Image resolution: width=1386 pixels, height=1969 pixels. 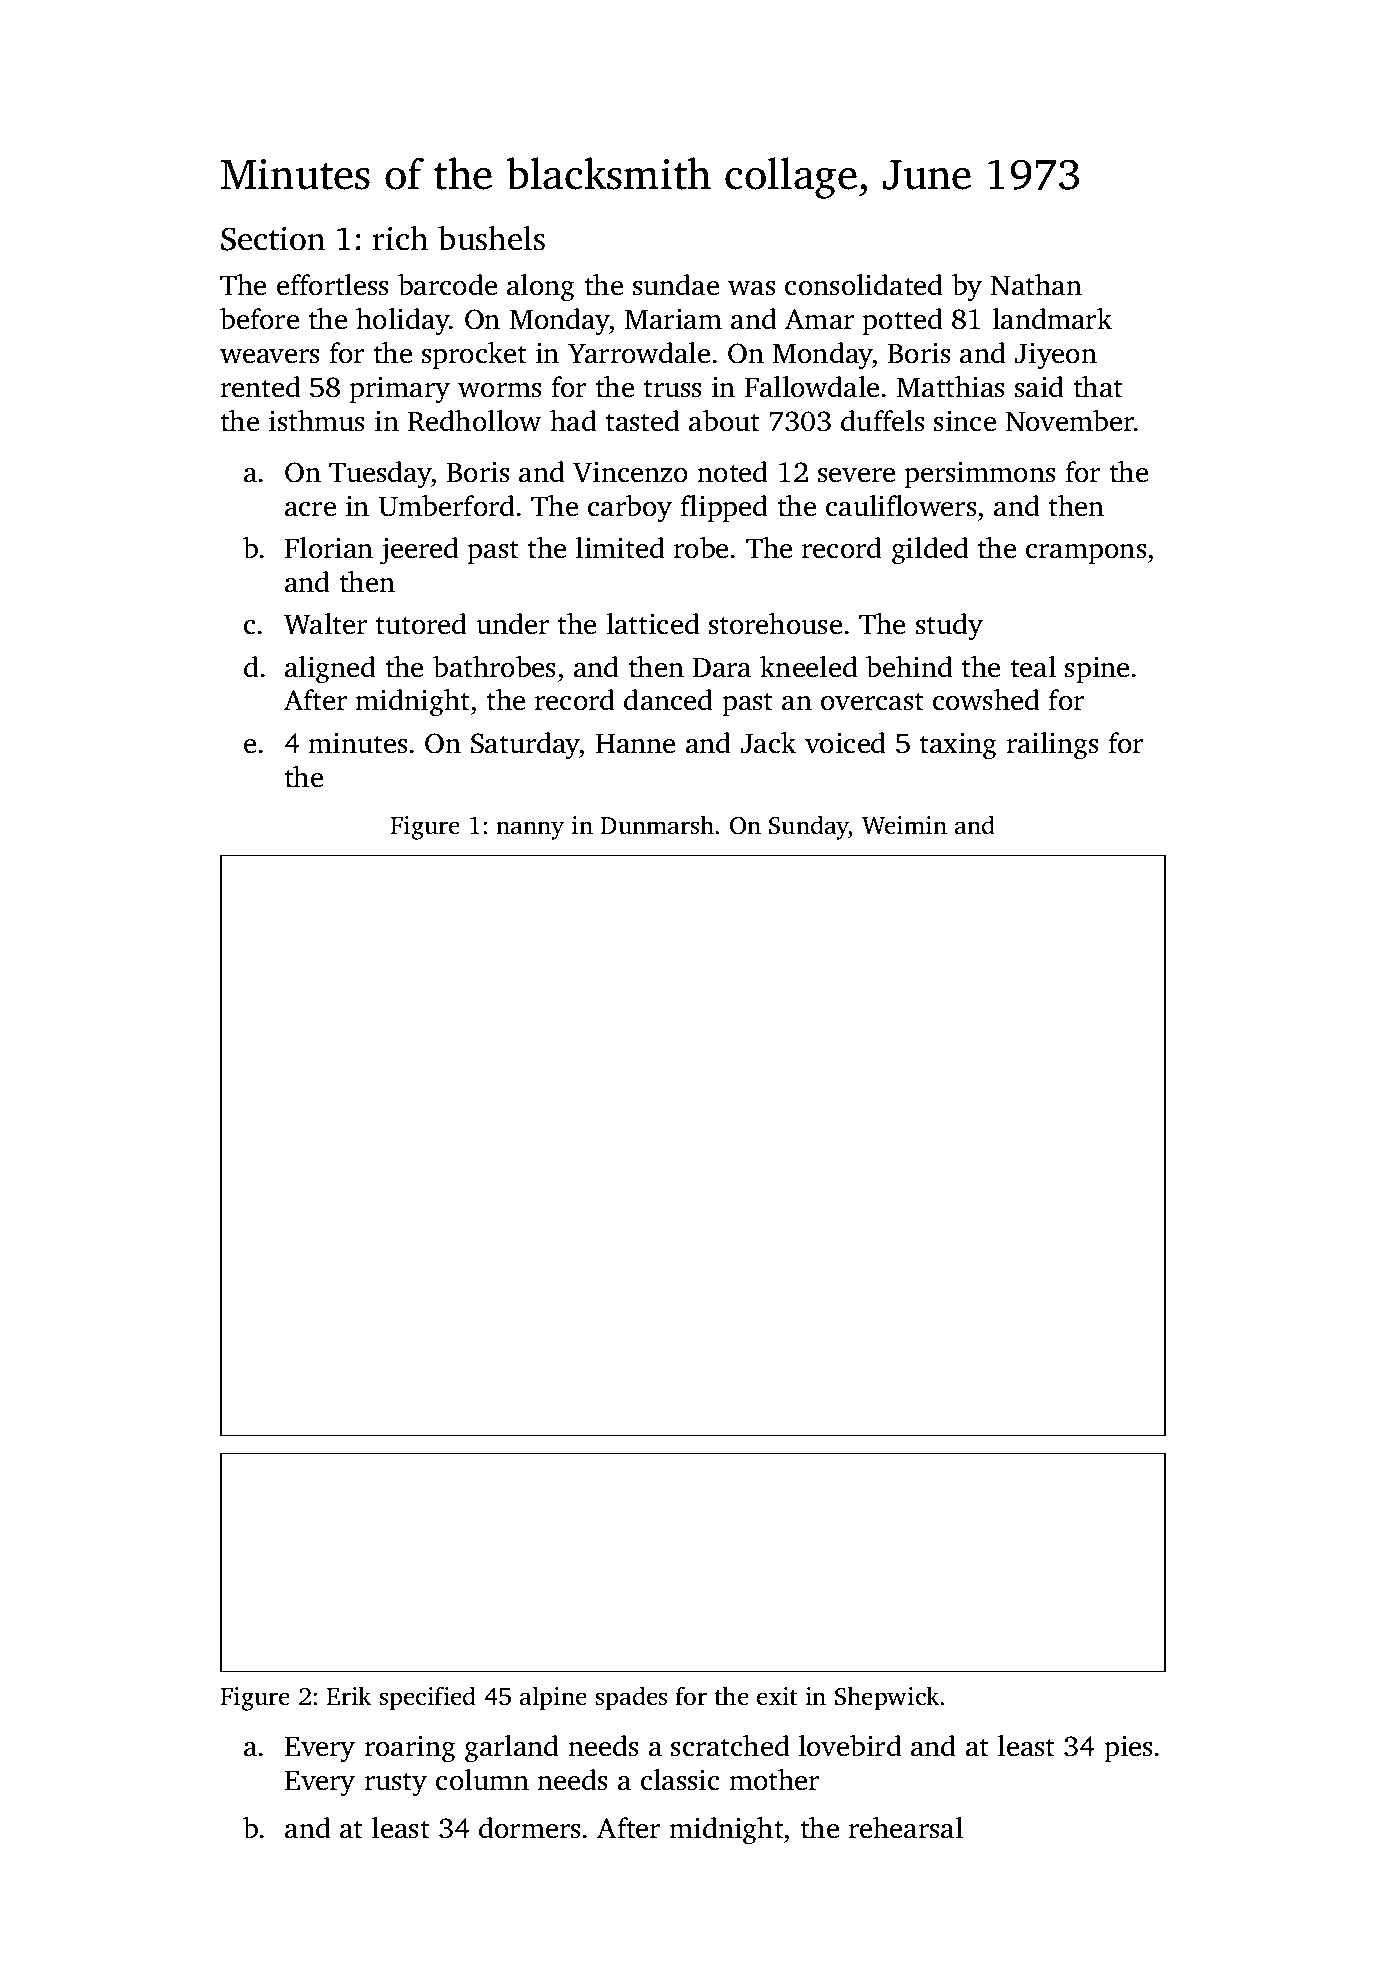 I want to click on acre, so click(x=310, y=509).
